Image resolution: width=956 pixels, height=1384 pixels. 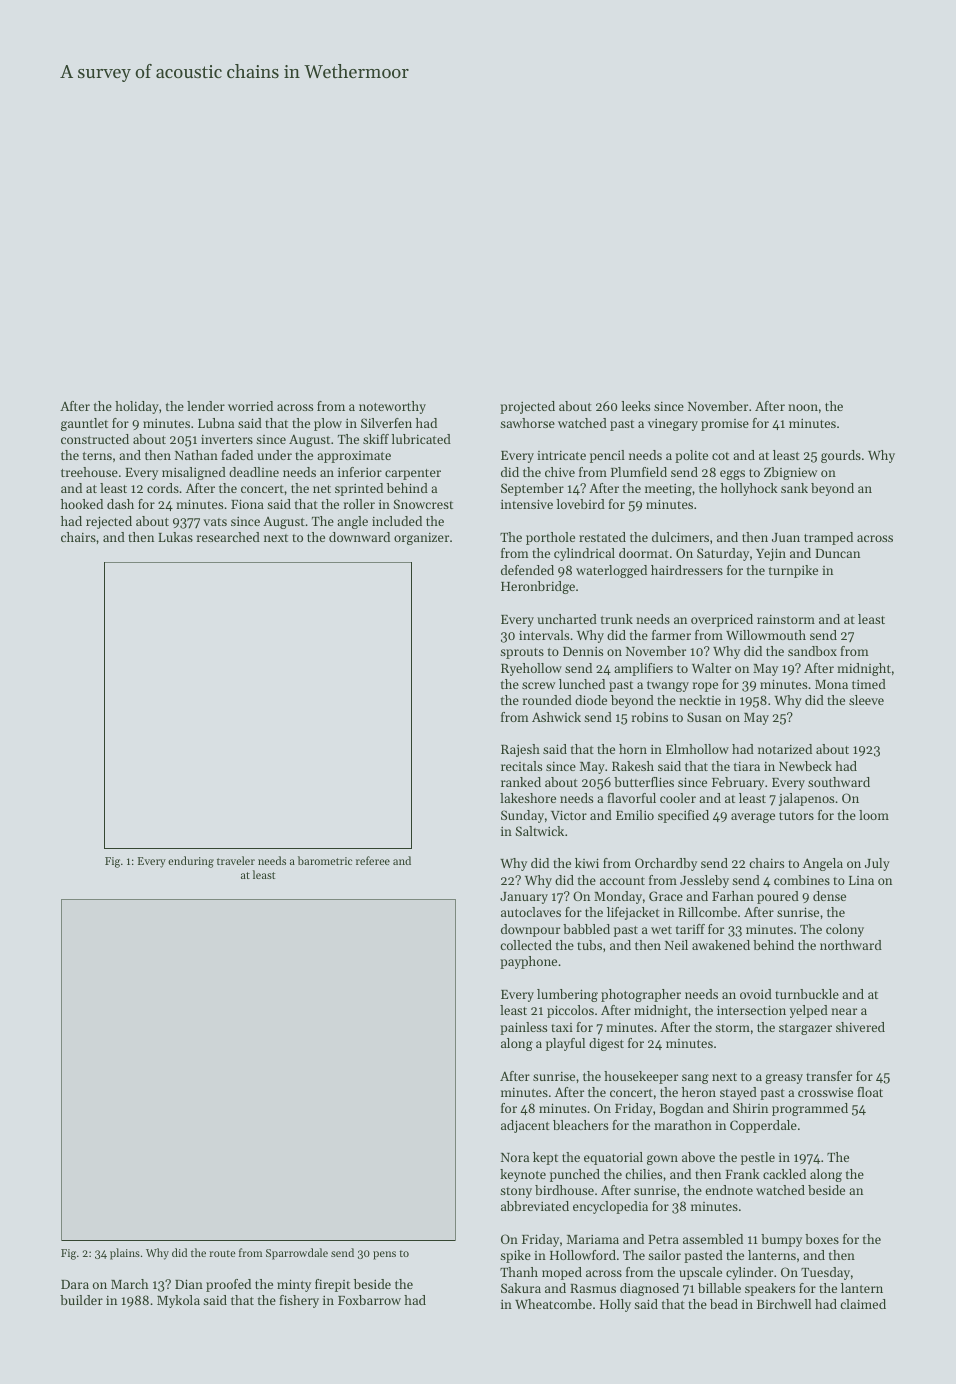 I want to click on enduring, so click(x=191, y=862).
